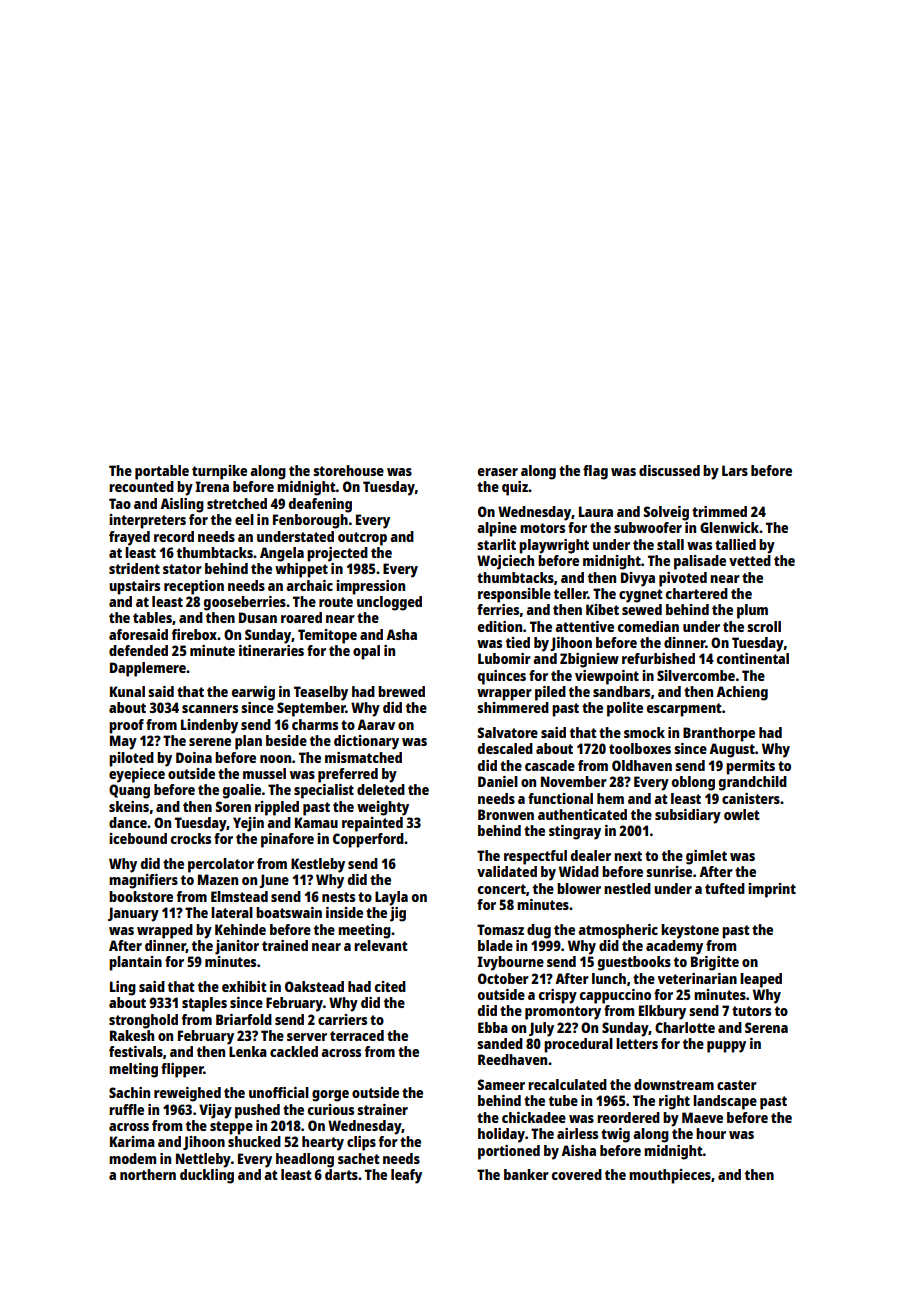 This image has height=1316, width=908. Describe the element at coordinates (735, 470) in the image. I see `Lars` at that location.
